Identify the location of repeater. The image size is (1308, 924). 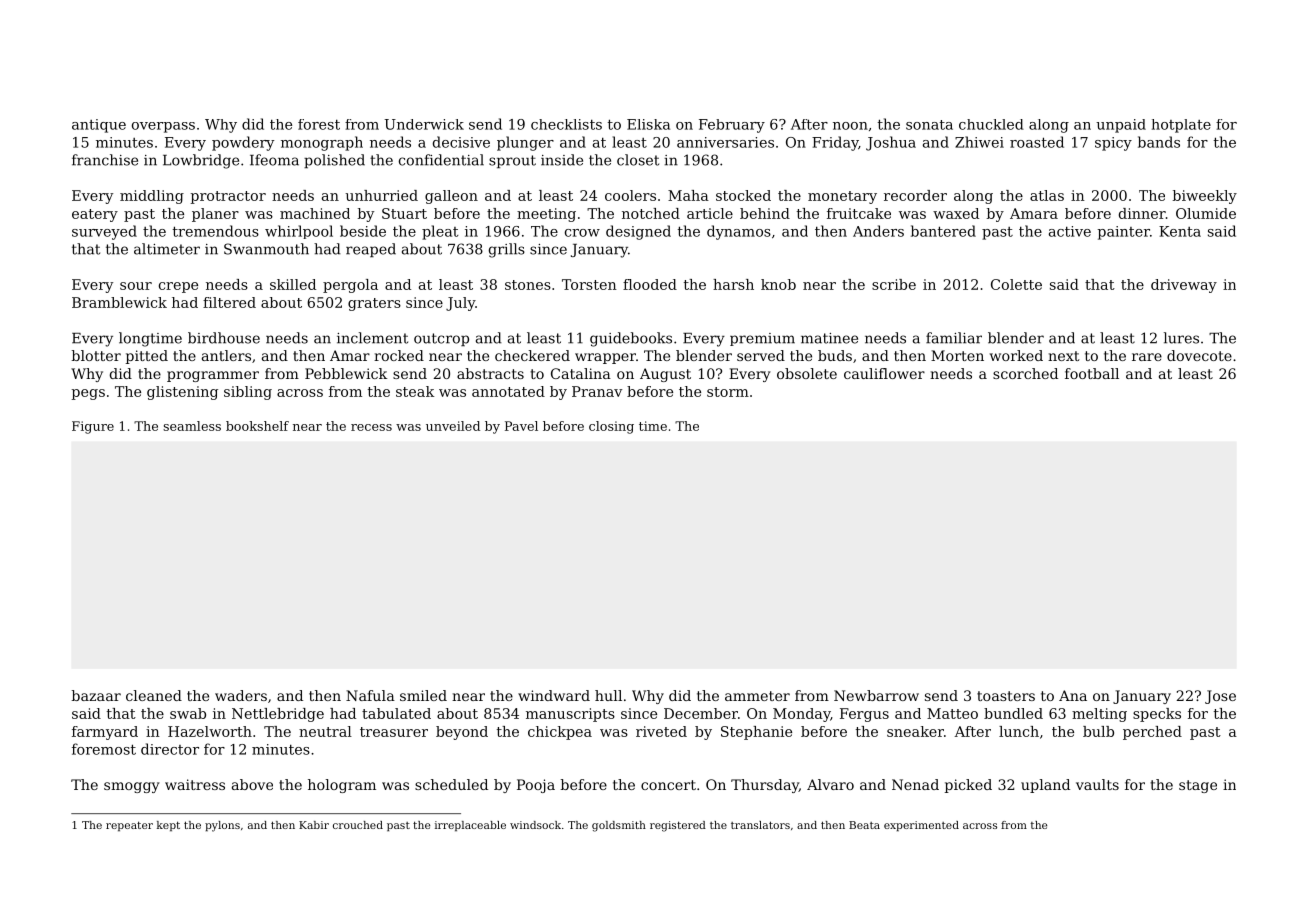
(129, 826).
